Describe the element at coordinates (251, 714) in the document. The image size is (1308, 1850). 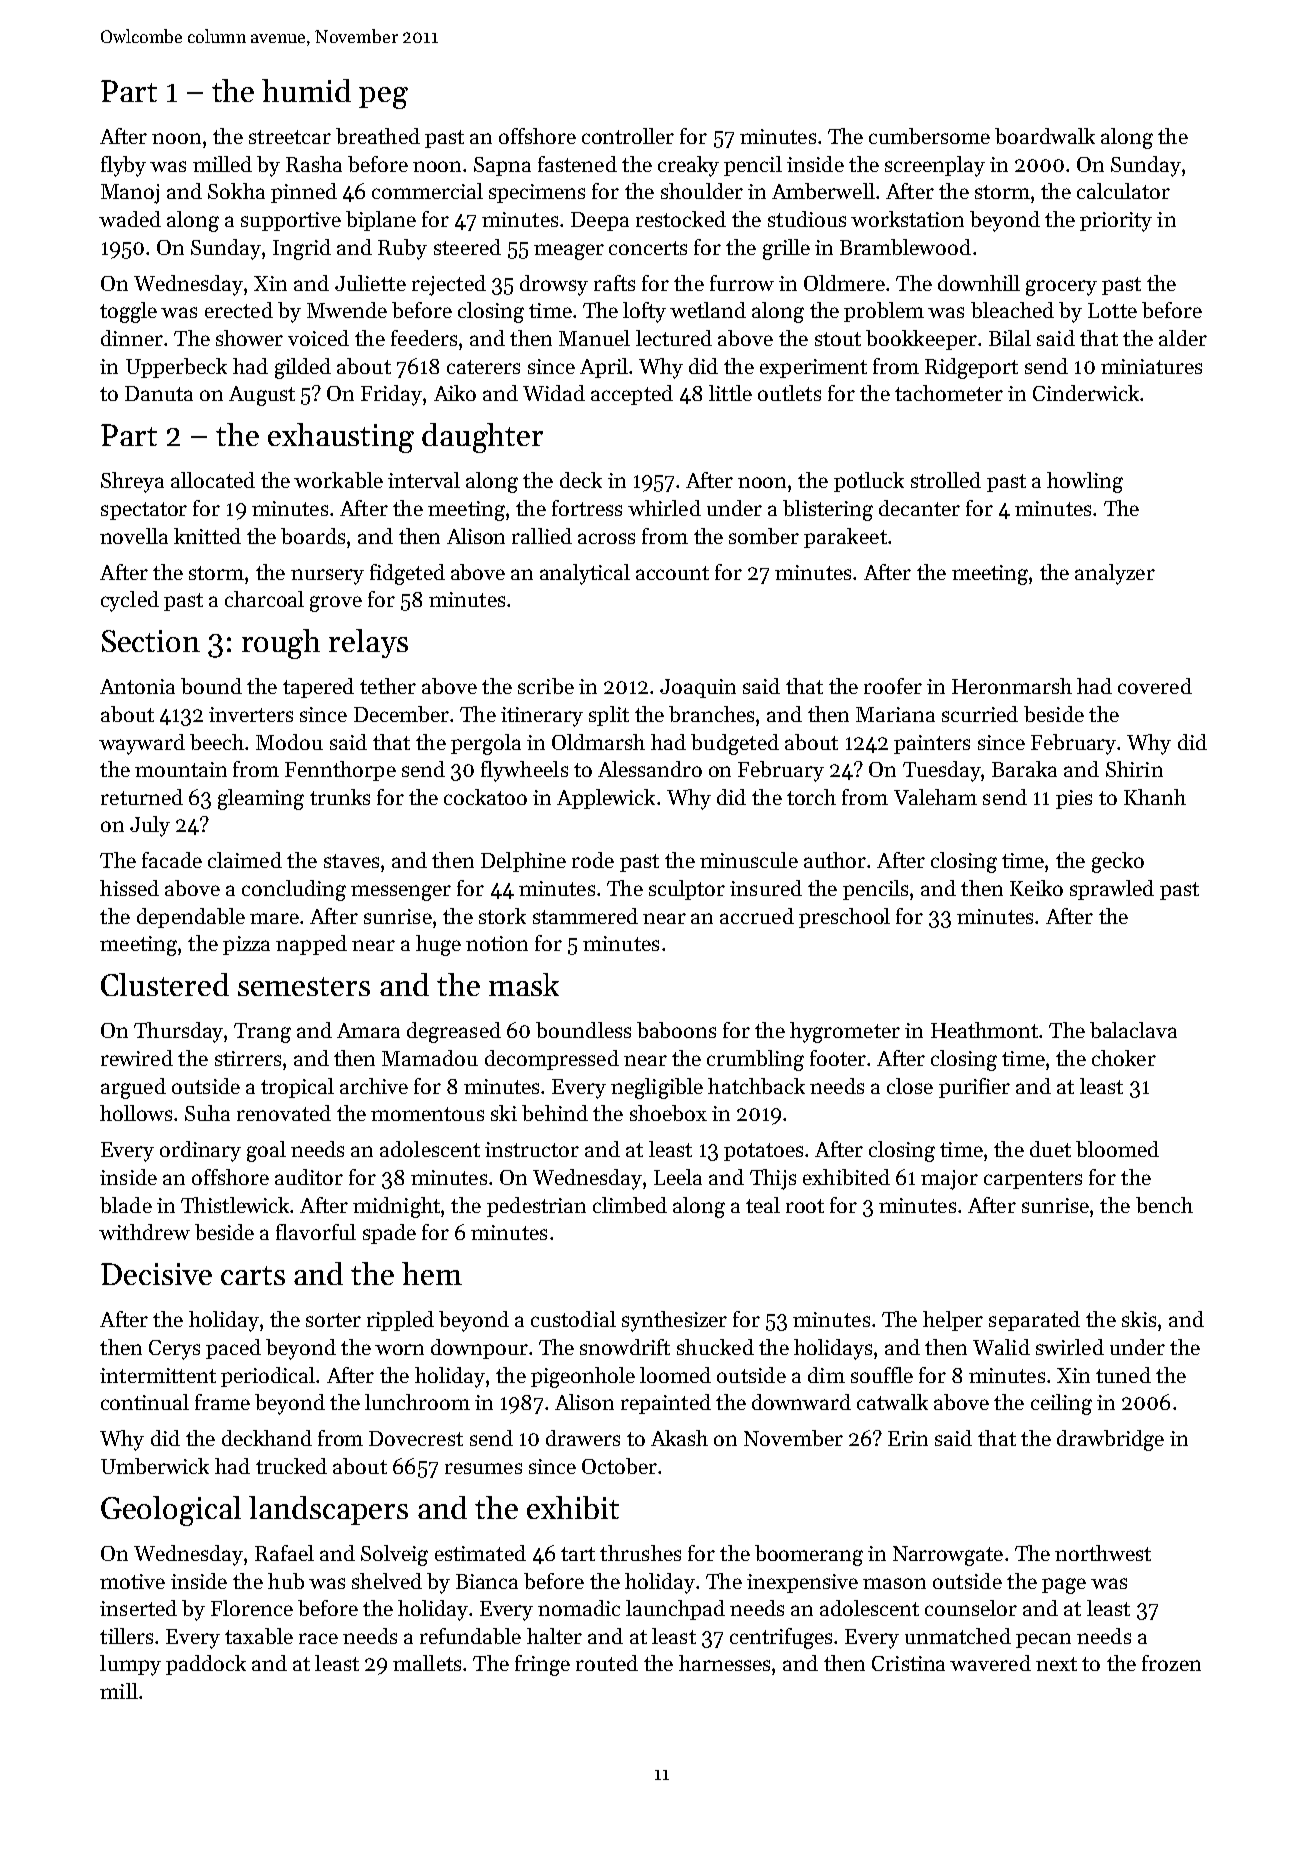
I see `inverters` at that location.
